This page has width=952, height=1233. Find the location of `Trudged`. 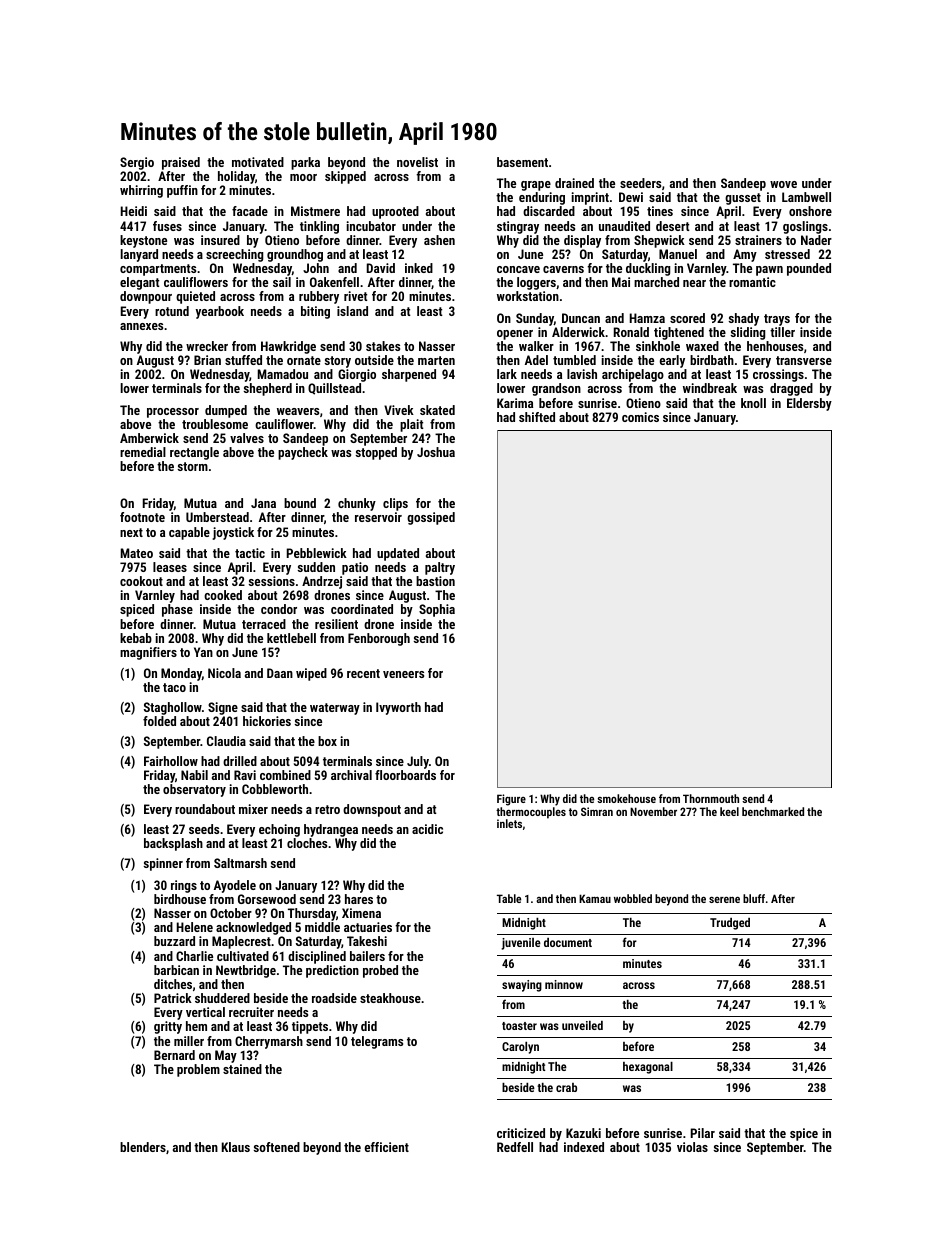

Trudged is located at coordinates (730, 924).
